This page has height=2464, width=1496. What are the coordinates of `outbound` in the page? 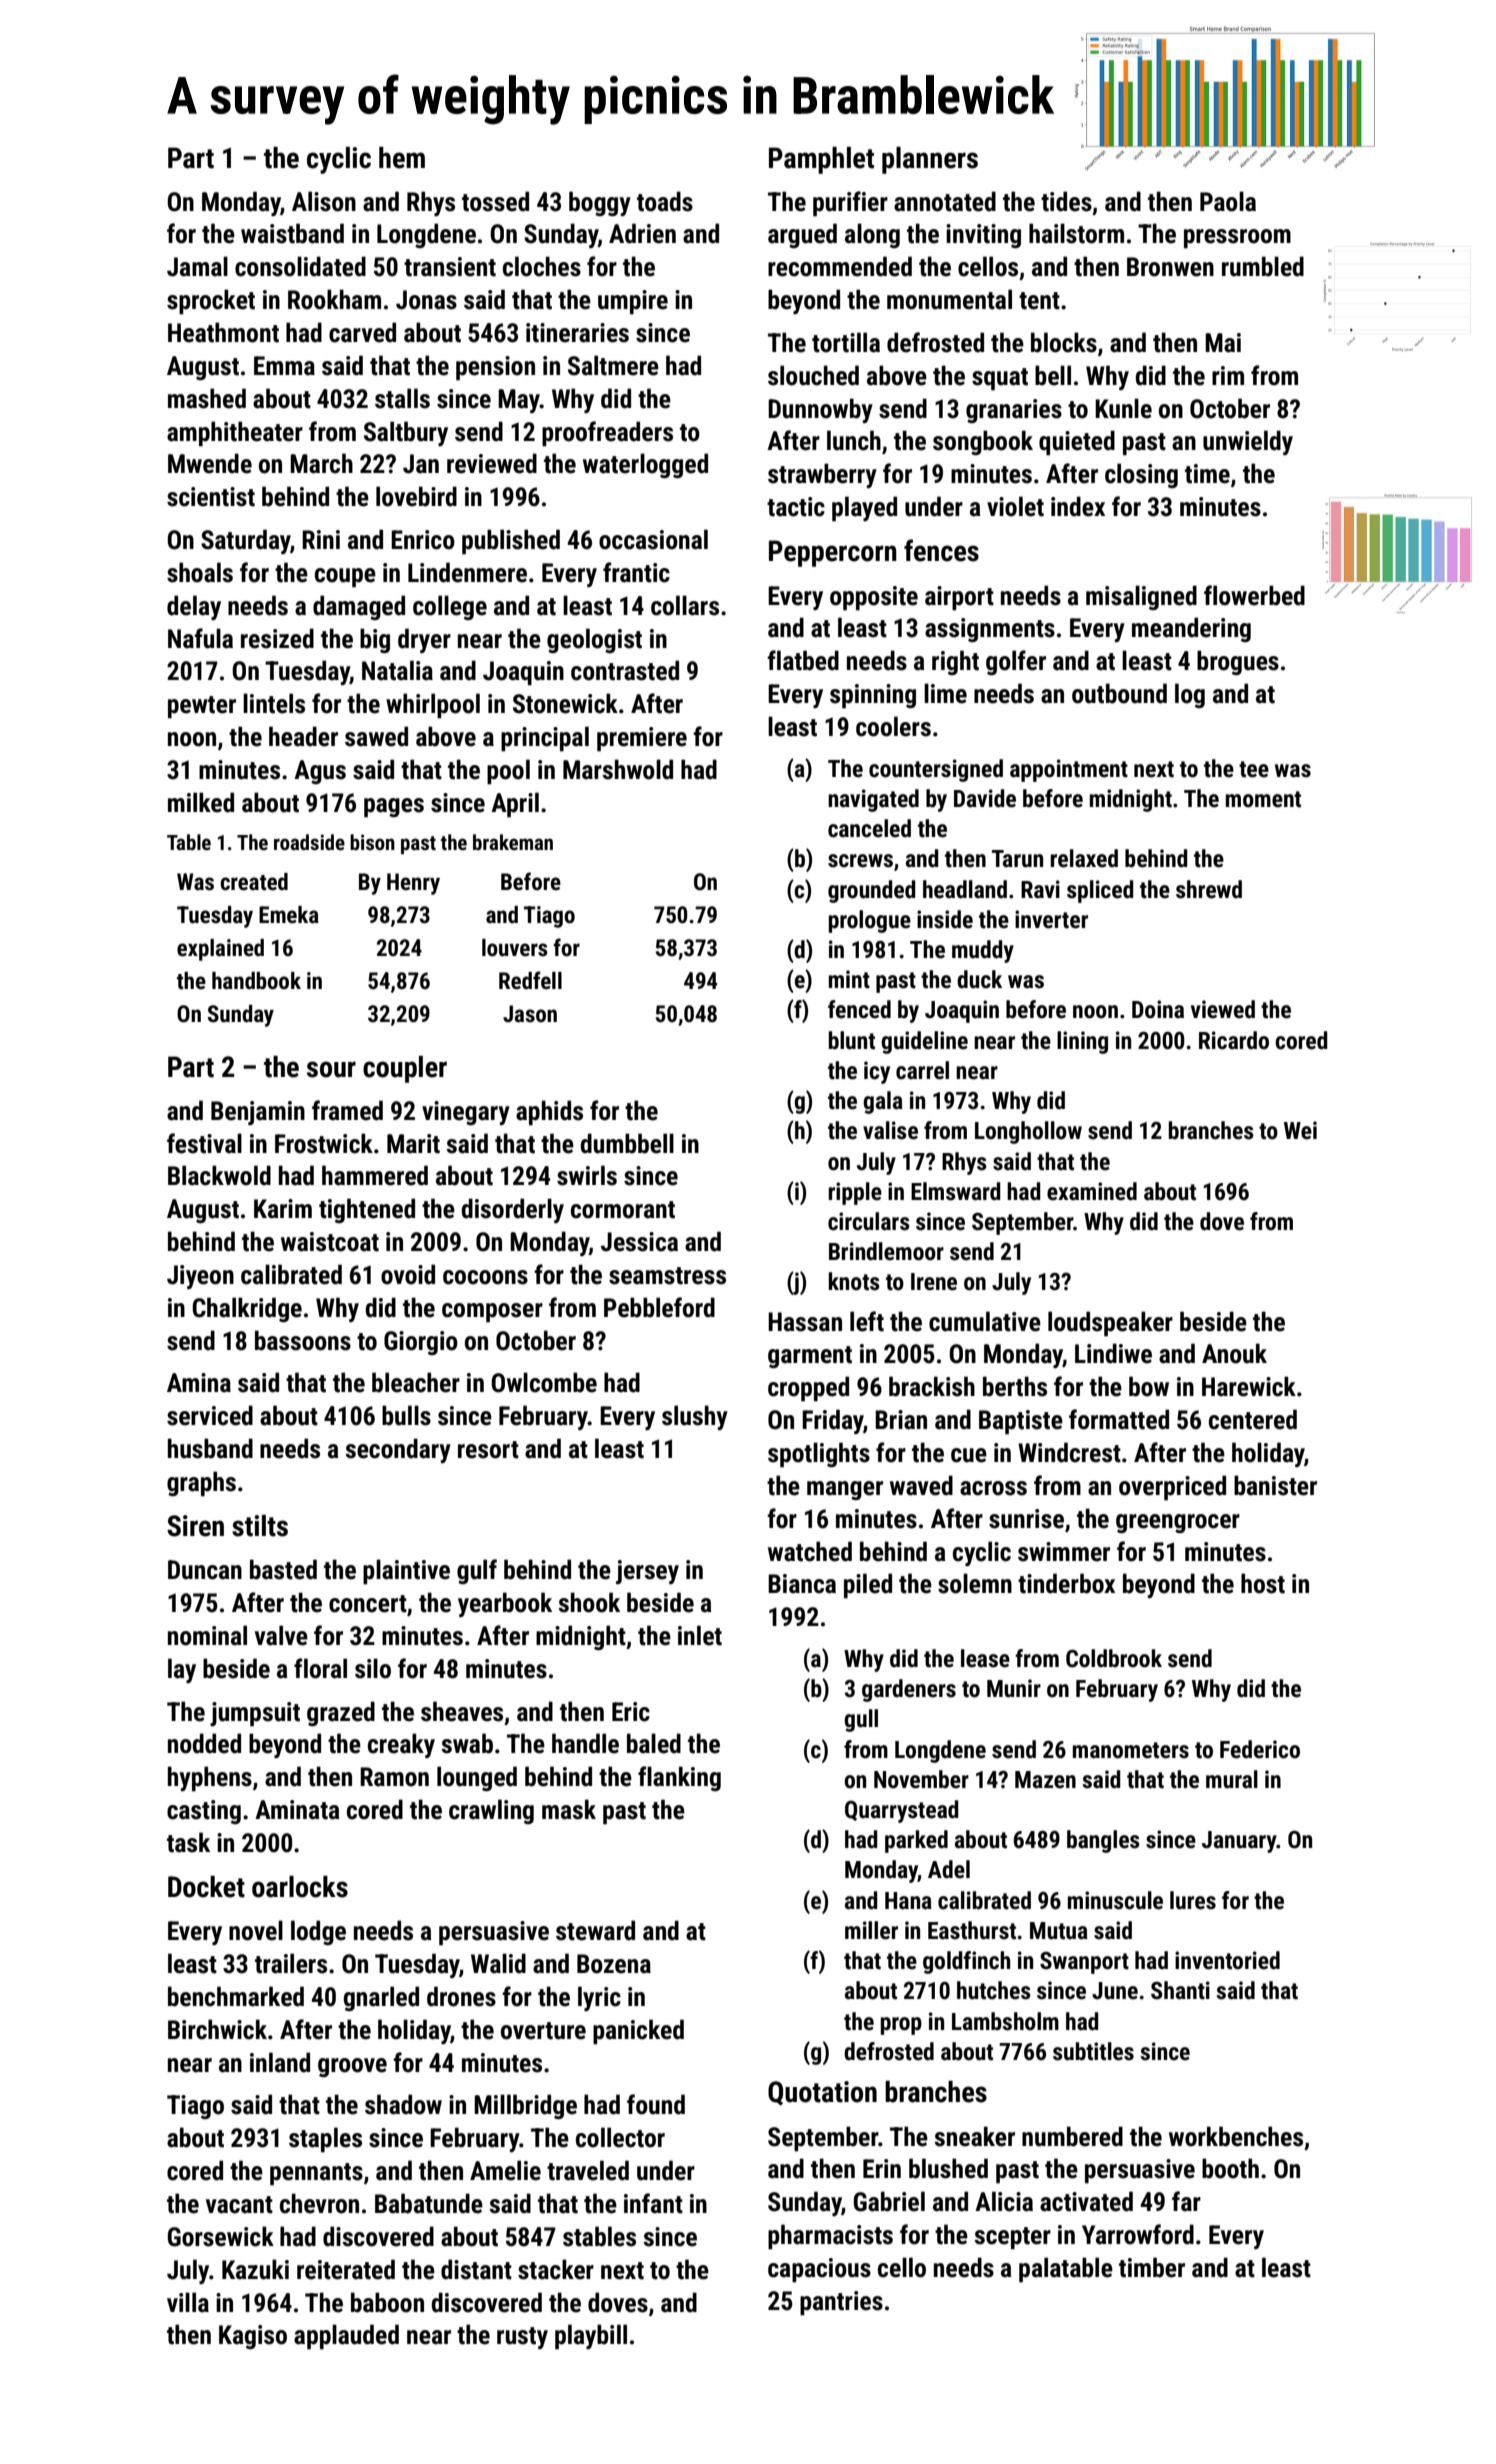 It's located at (1119, 693).
